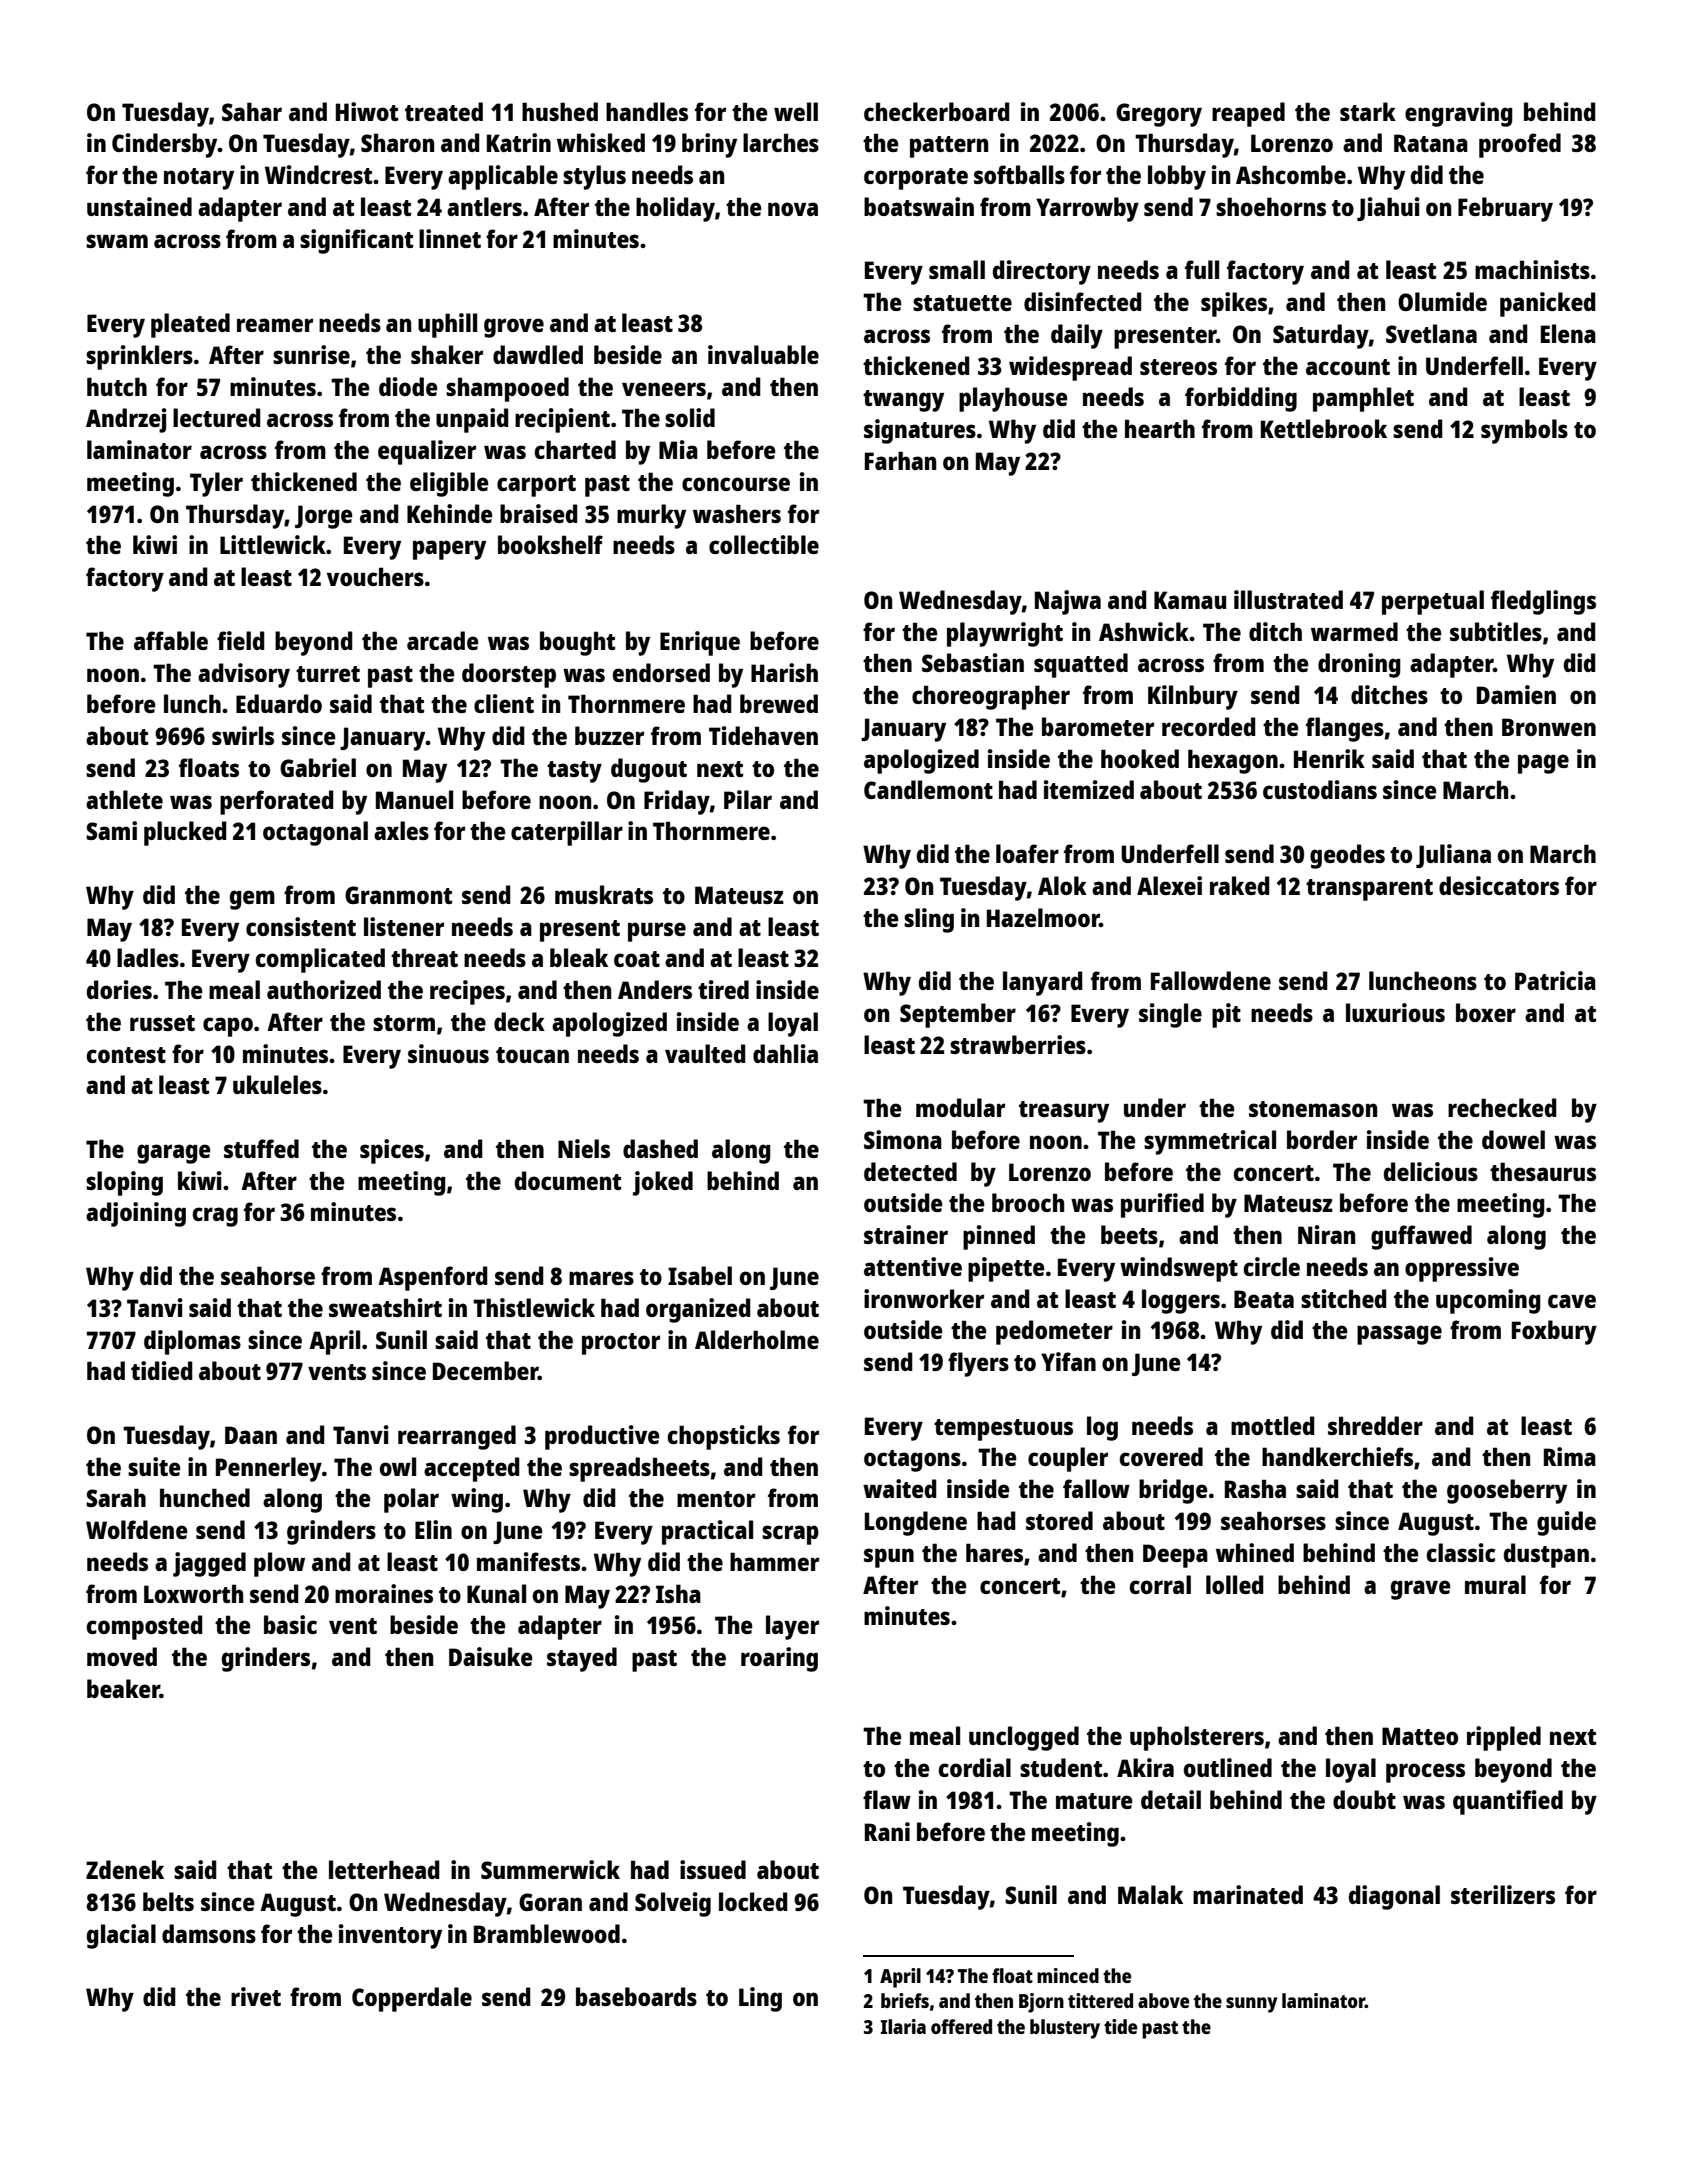 The height and width of the document is (2178, 1683). What do you see at coordinates (960, 1107) in the document?
I see `modular` at bounding box center [960, 1107].
